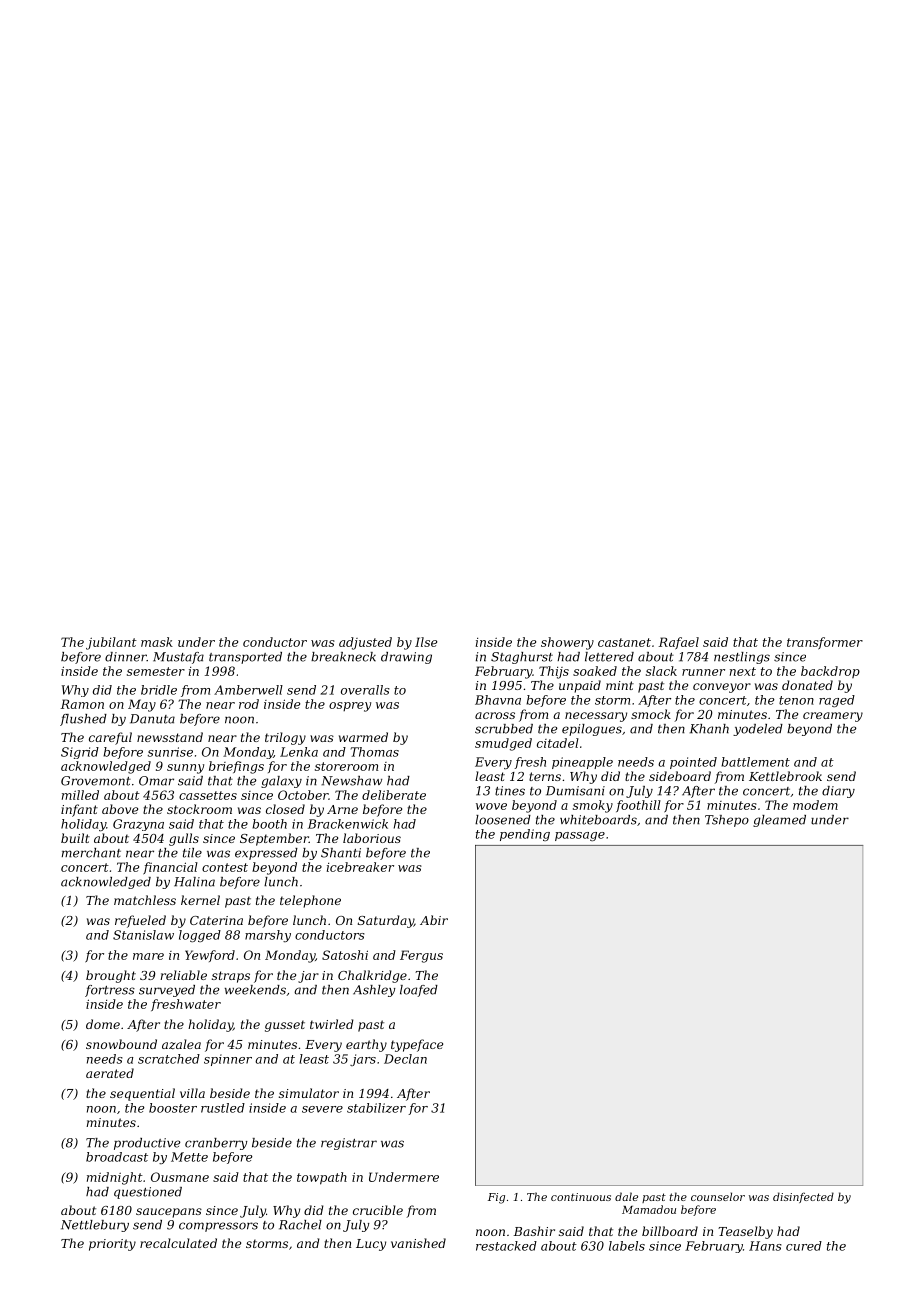  I want to click on sequential, so click(142, 1094).
